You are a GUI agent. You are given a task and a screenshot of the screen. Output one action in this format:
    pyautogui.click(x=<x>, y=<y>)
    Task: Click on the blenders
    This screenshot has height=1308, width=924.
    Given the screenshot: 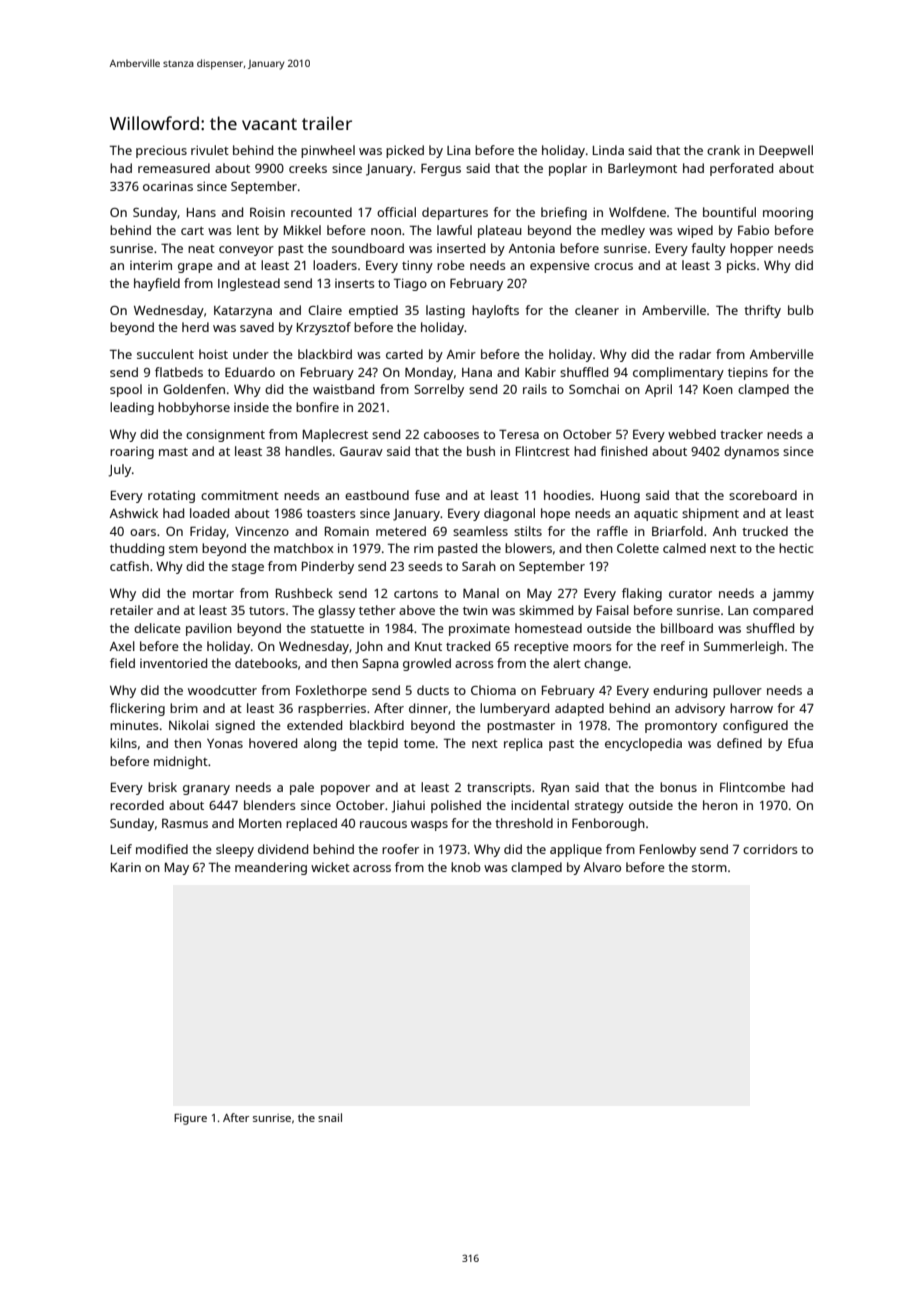 What is the action you would take?
    pyautogui.click(x=270, y=805)
